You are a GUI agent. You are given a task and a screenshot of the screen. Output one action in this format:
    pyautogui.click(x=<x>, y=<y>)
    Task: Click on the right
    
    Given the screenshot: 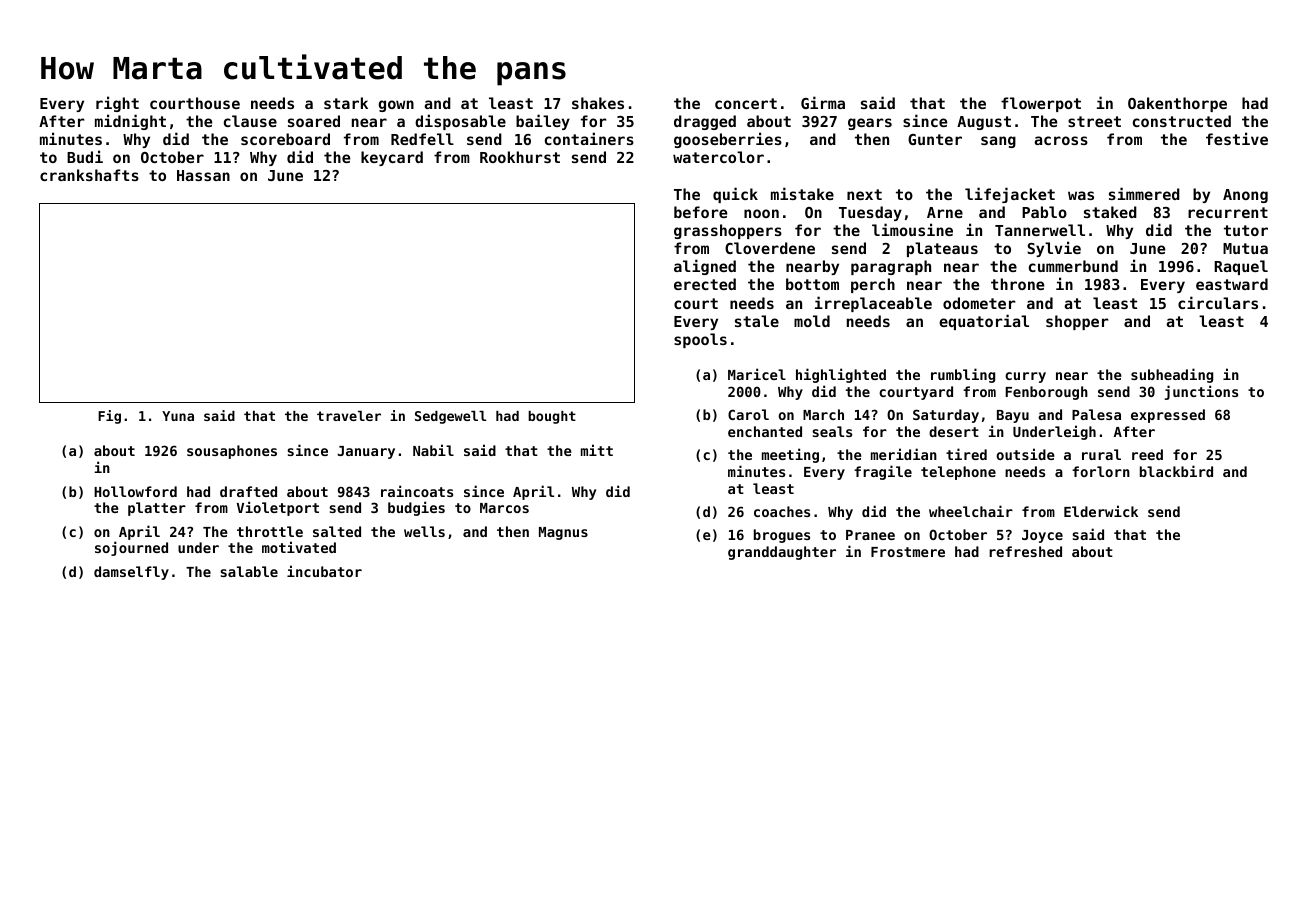 What is the action you would take?
    pyautogui.click(x=117, y=104)
